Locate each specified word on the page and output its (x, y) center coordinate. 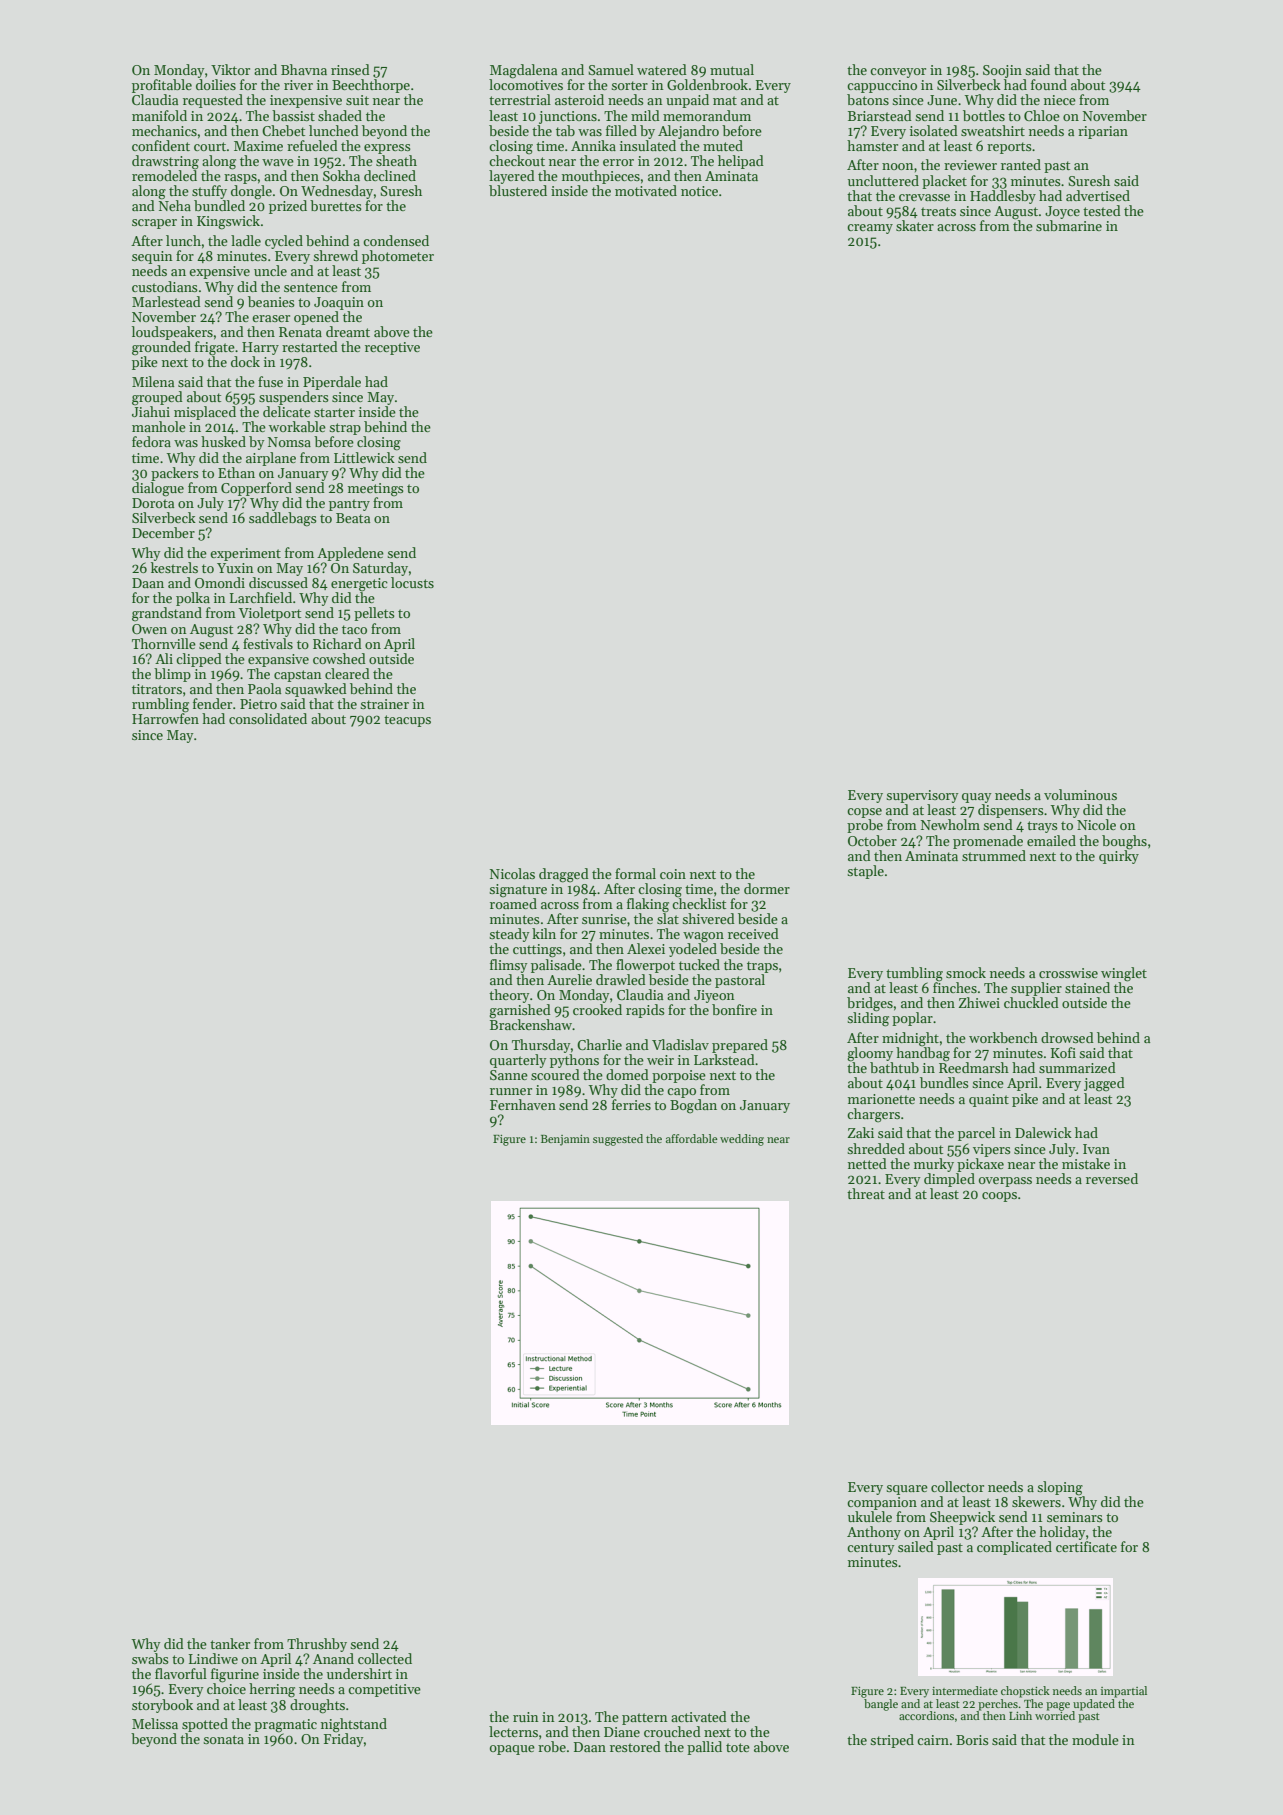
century (871, 1549)
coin (673, 874)
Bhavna (304, 69)
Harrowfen (165, 718)
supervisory (922, 796)
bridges (870, 1004)
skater (915, 225)
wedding (742, 1140)
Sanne (509, 1075)
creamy (870, 229)
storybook (162, 1706)
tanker (230, 1643)
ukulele (870, 1516)
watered (662, 69)
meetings (376, 490)
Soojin (1002, 71)
